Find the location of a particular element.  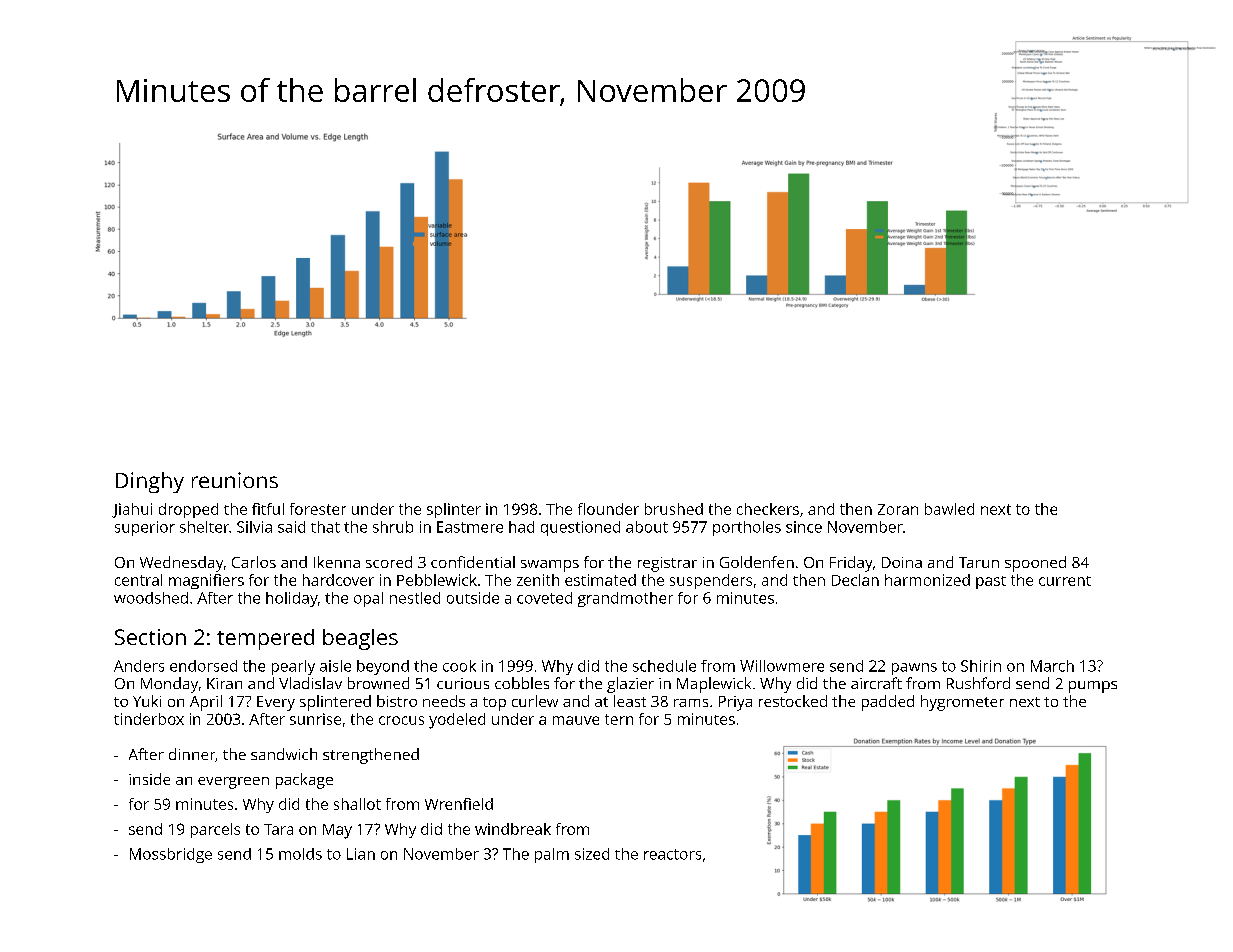

pumps is located at coordinates (1093, 687).
